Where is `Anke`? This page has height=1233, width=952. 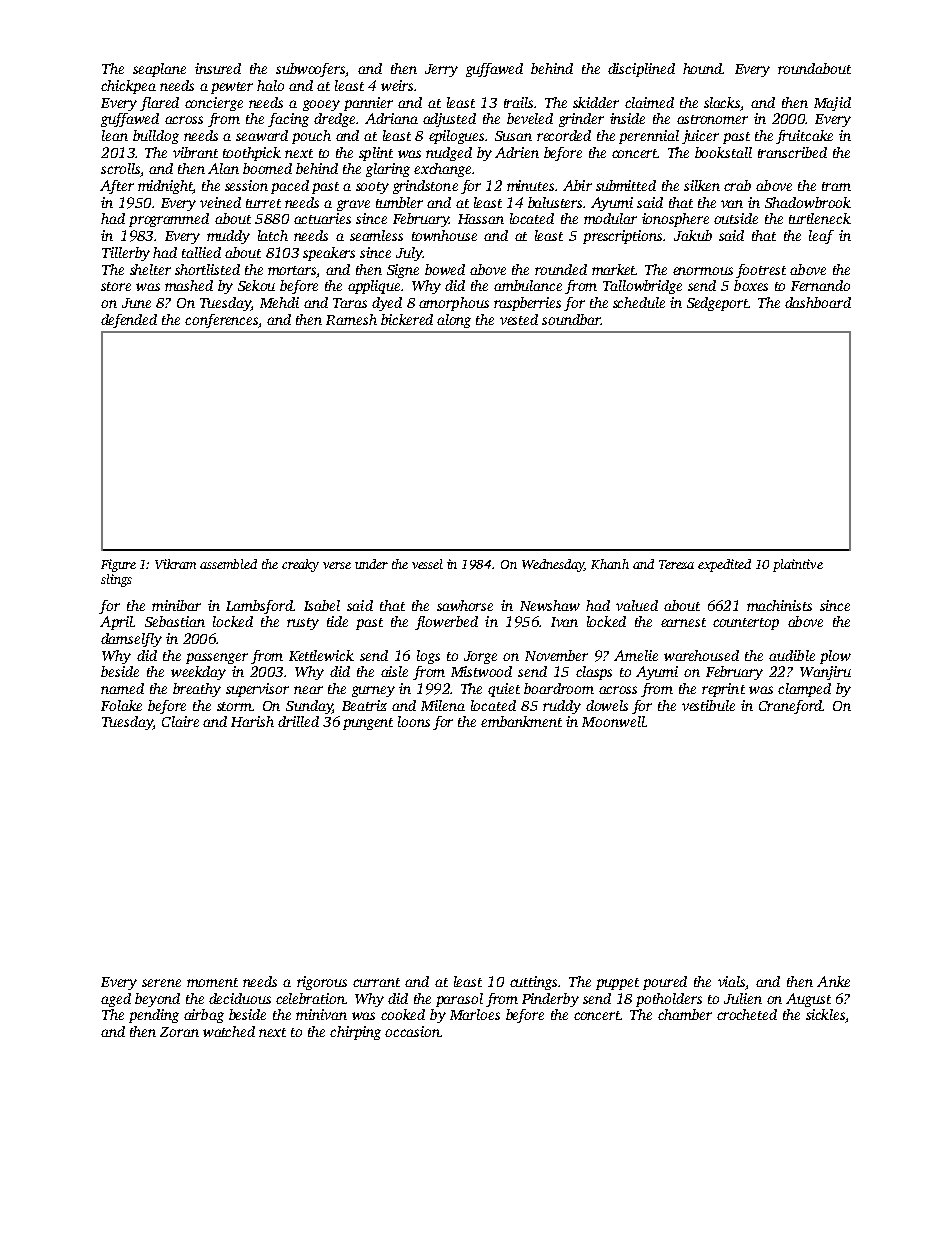
Anke is located at coordinates (833, 981).
